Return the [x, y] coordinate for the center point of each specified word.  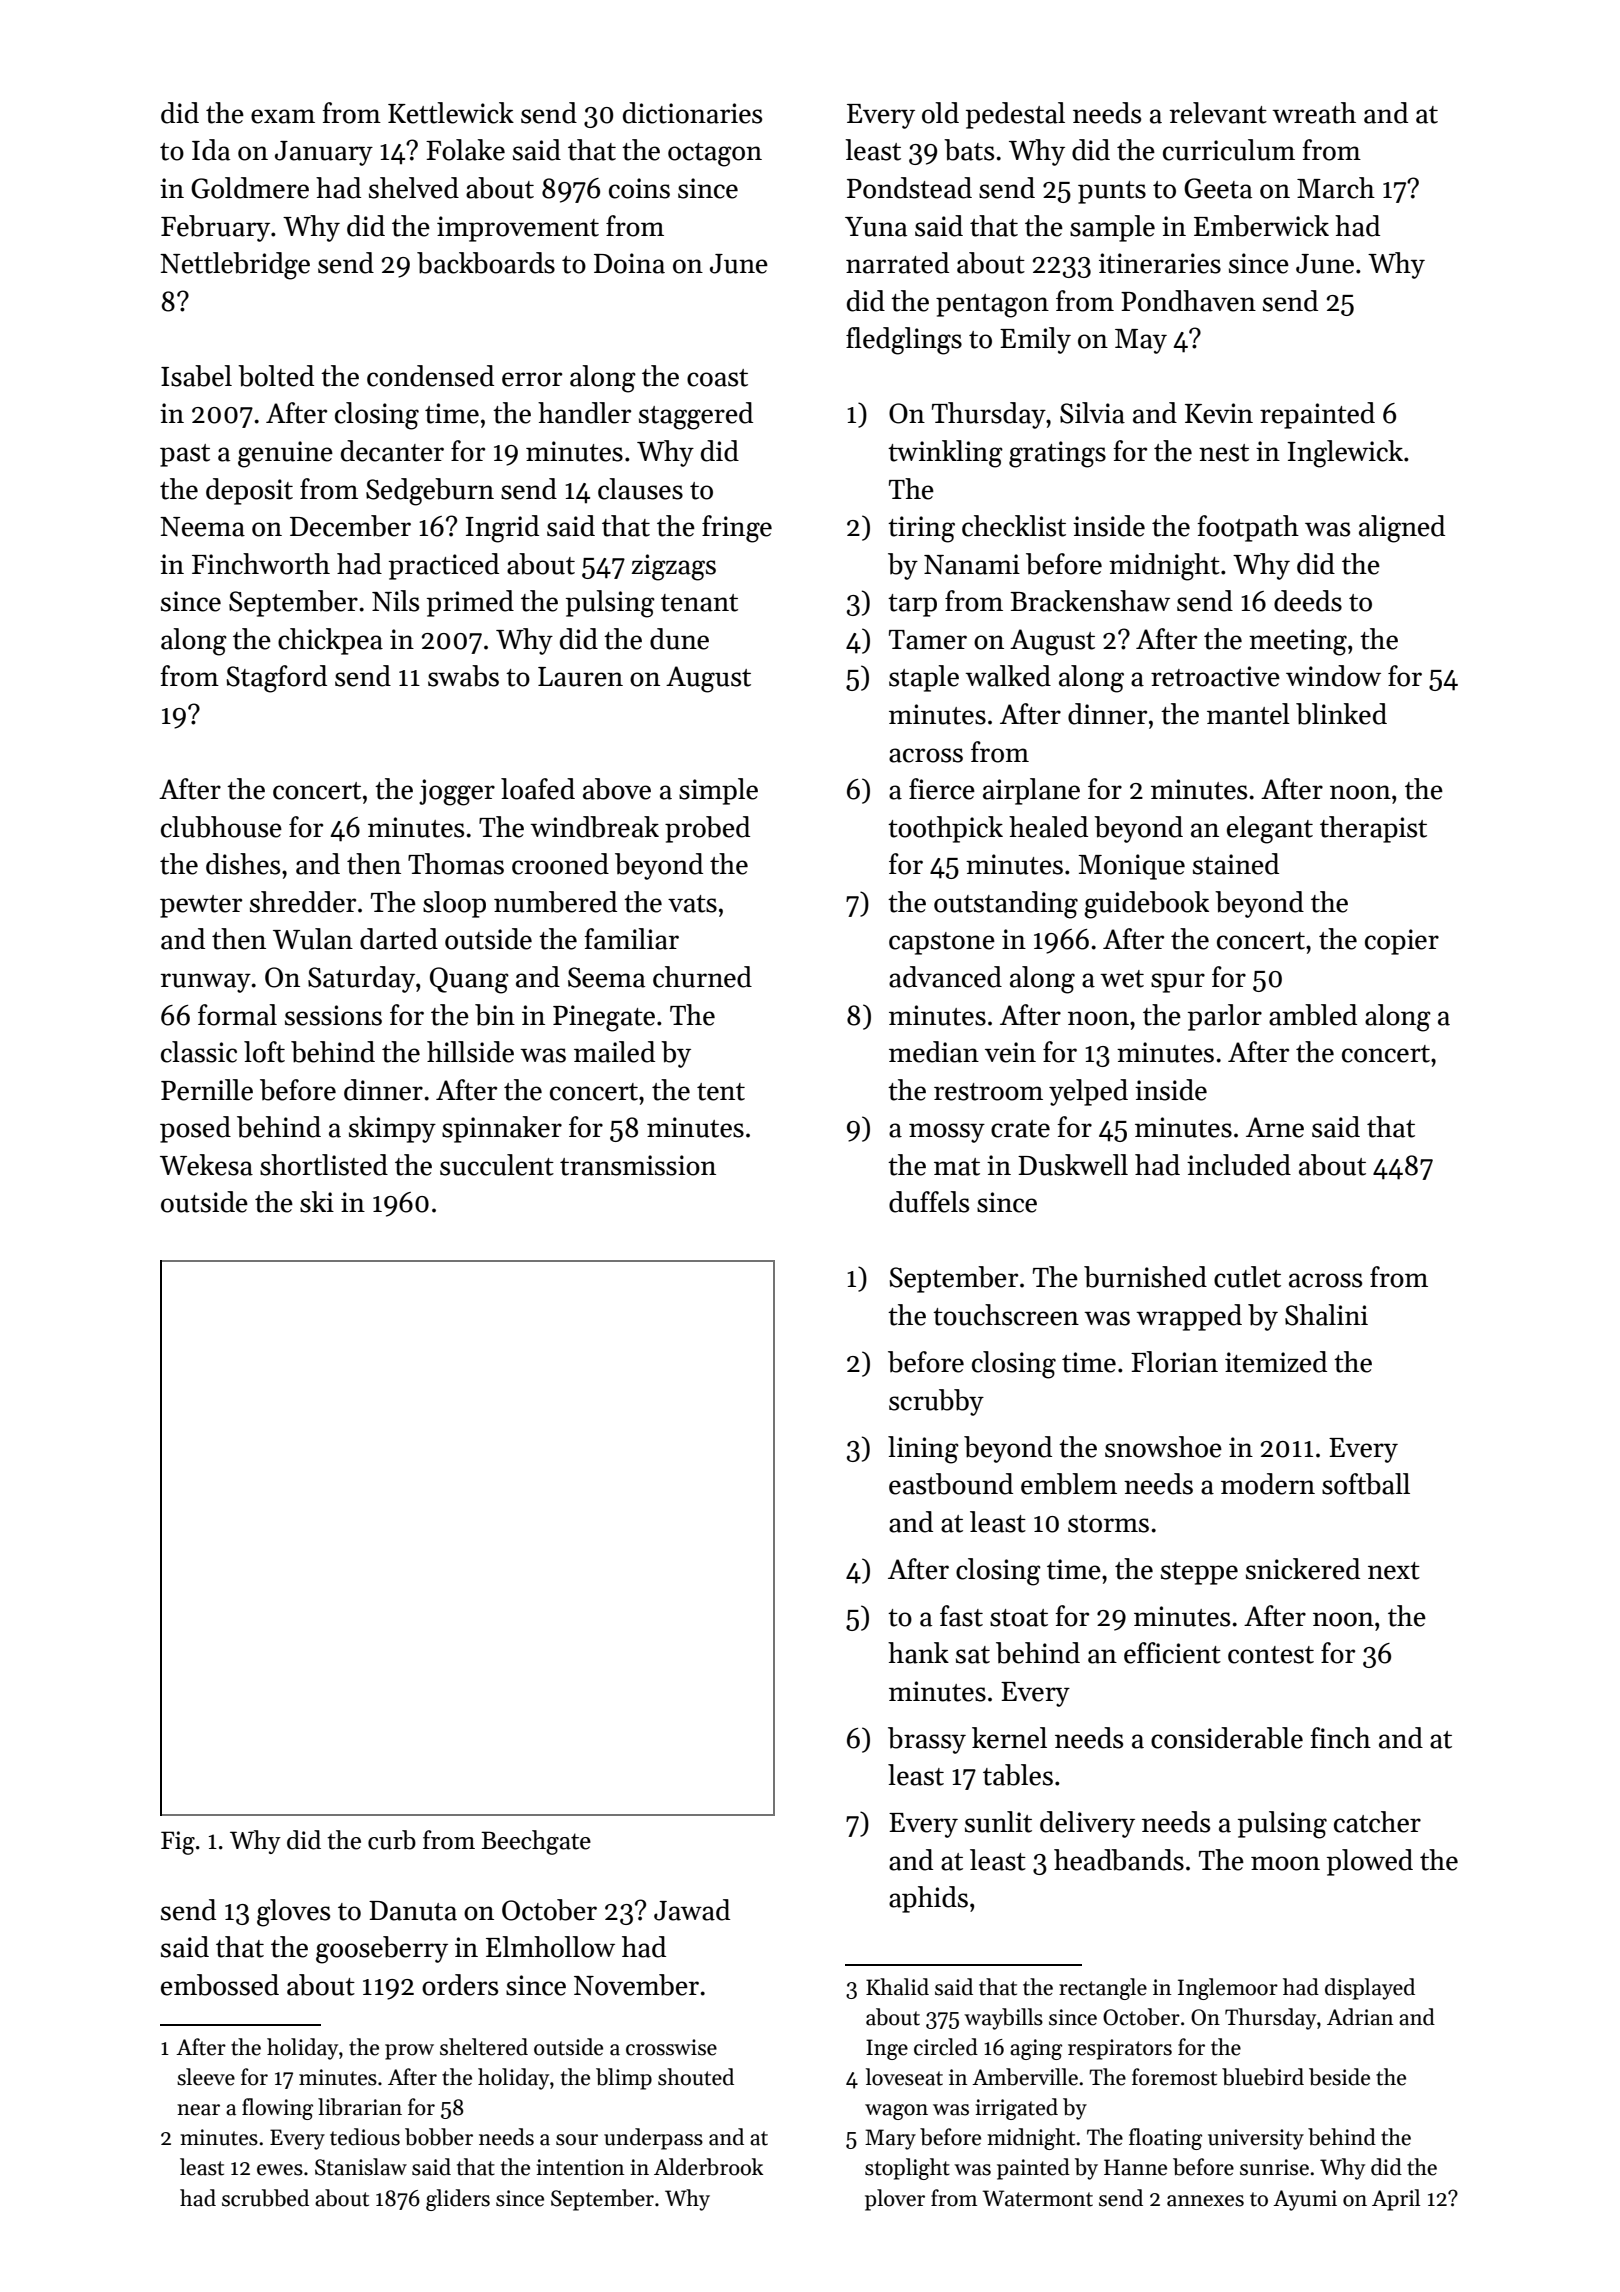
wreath [1314, 113]
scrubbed [265, 2198]
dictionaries [692, 113]
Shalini [1326, 1315]
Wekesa [206, 1165]
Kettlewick [451, 113]
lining [923, 1450]
